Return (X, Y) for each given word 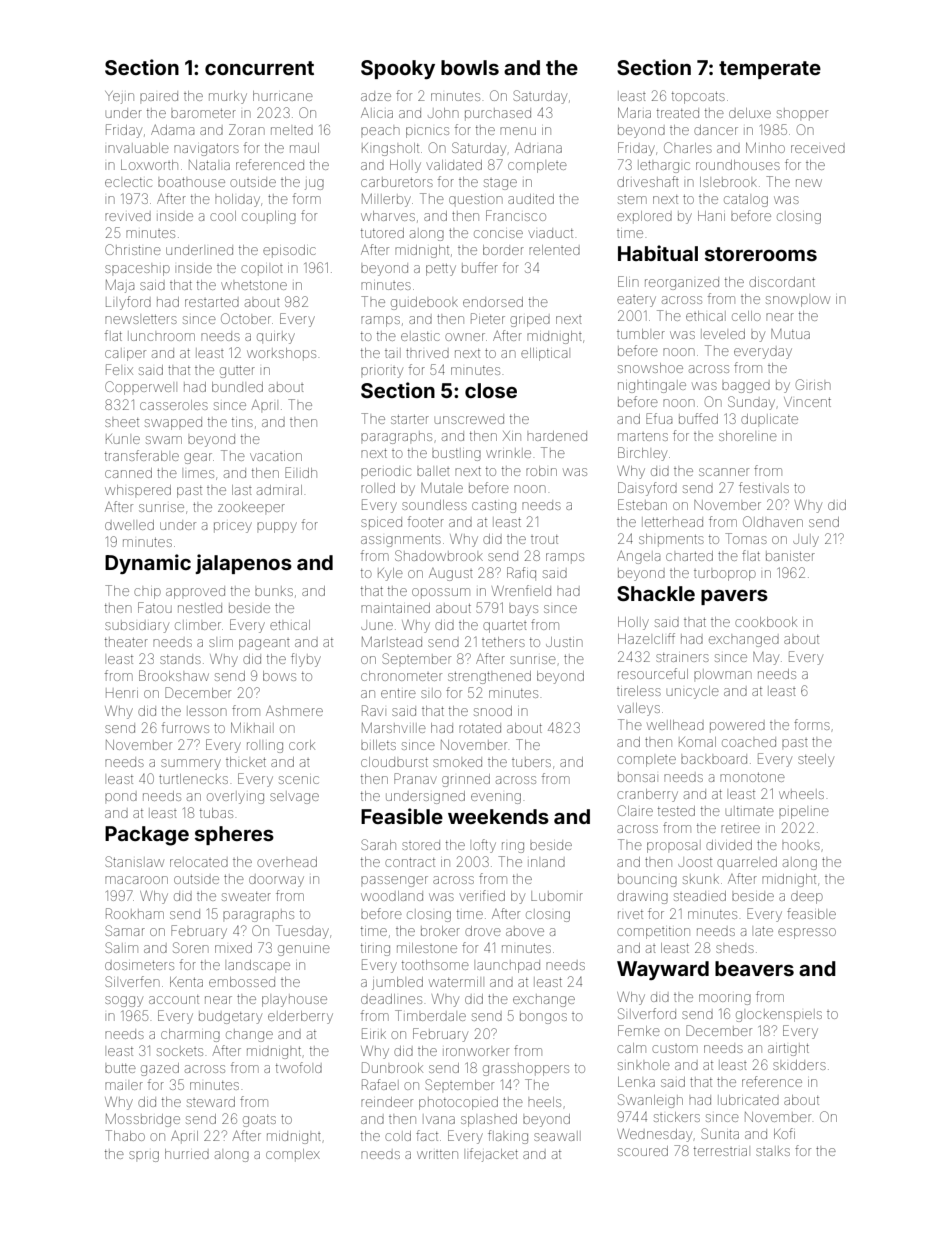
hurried (187, 1154)
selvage (294, 797)
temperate (770, 70)
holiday (237, 200)
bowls (470, 67)
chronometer (401, 676)
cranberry (647, 795)
